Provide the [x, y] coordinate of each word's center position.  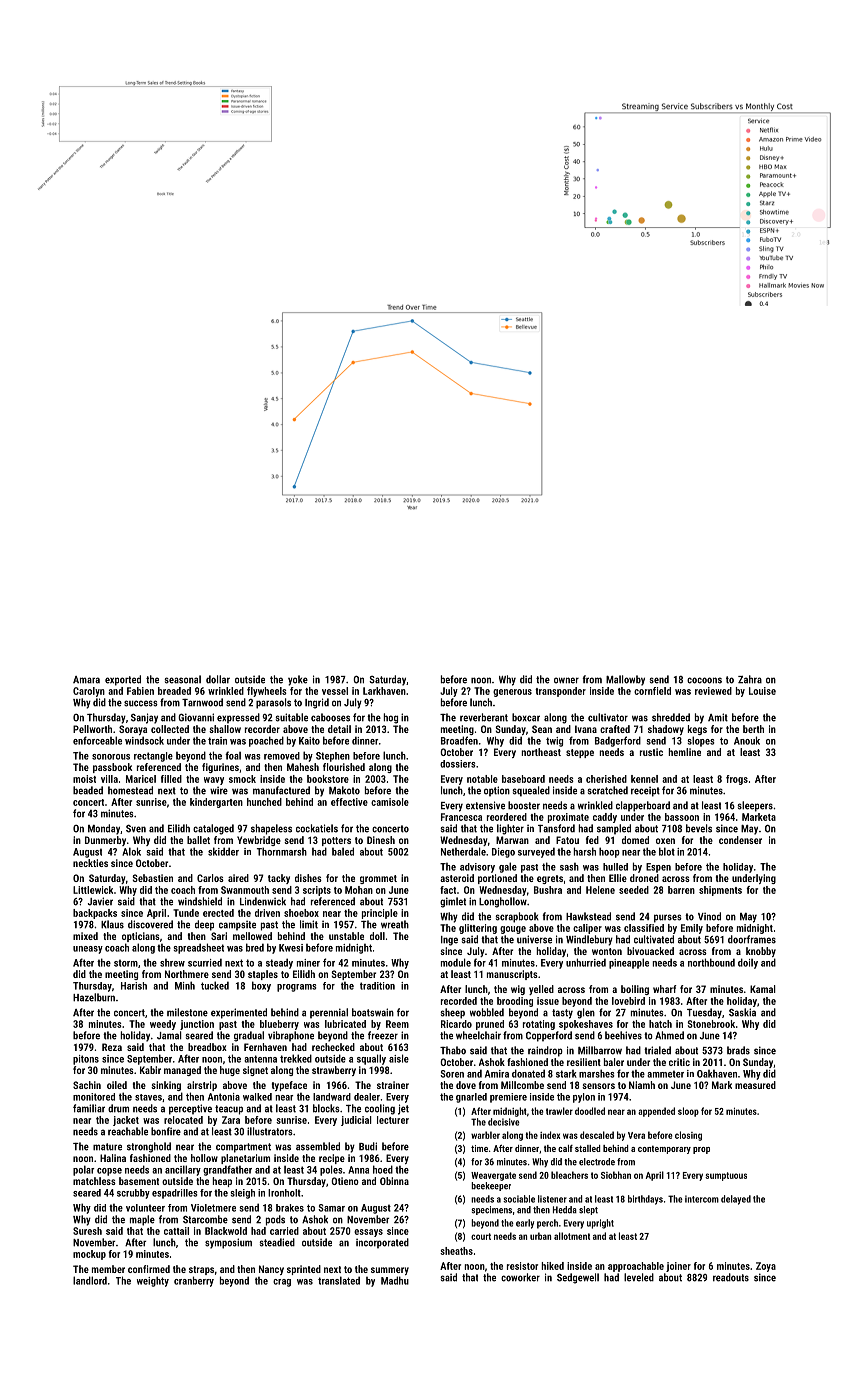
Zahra [750, 679]
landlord [90, 1280]
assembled [318, 1146]
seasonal [182, 679]
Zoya [766, 1267]
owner [566, 680]
